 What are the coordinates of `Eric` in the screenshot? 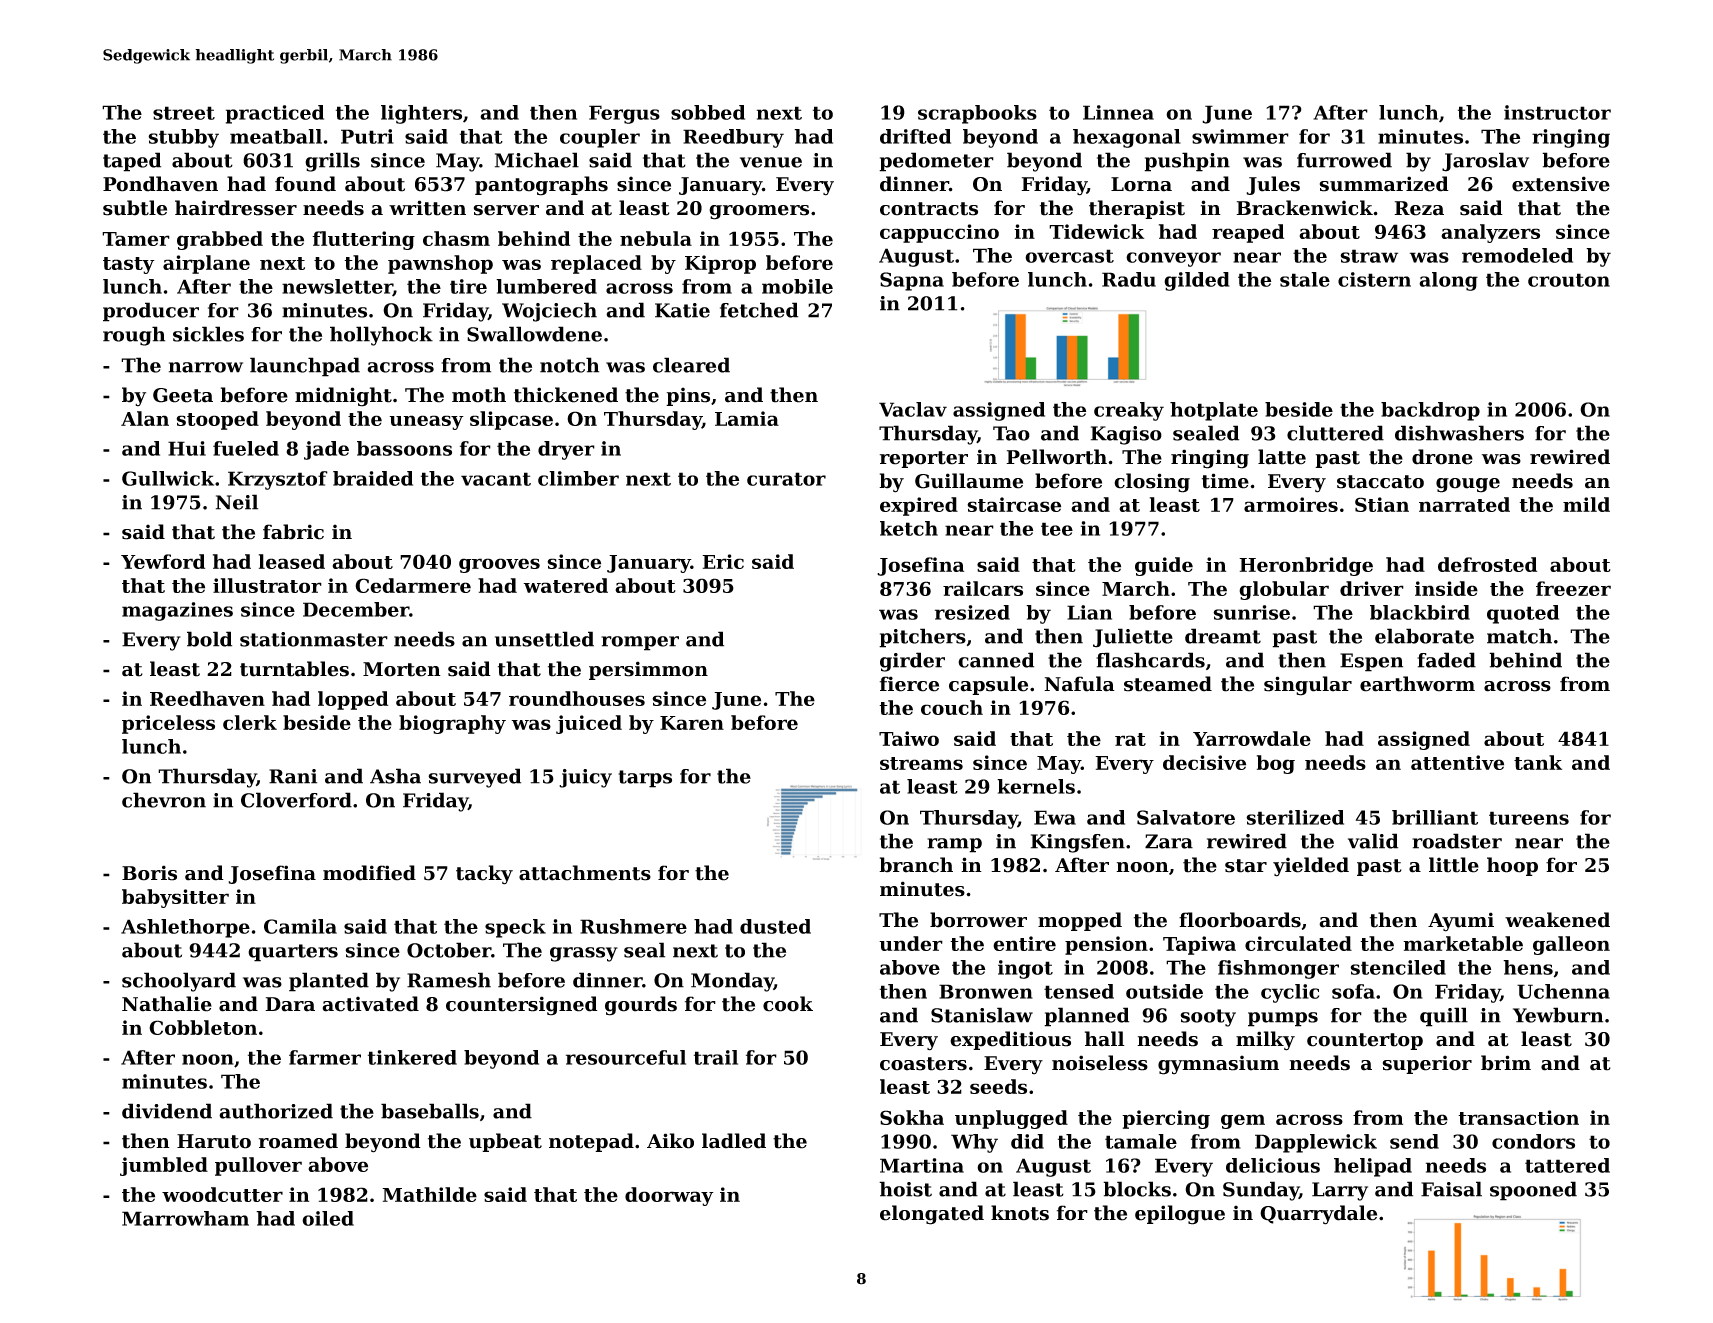 It's located at (723, 561).
